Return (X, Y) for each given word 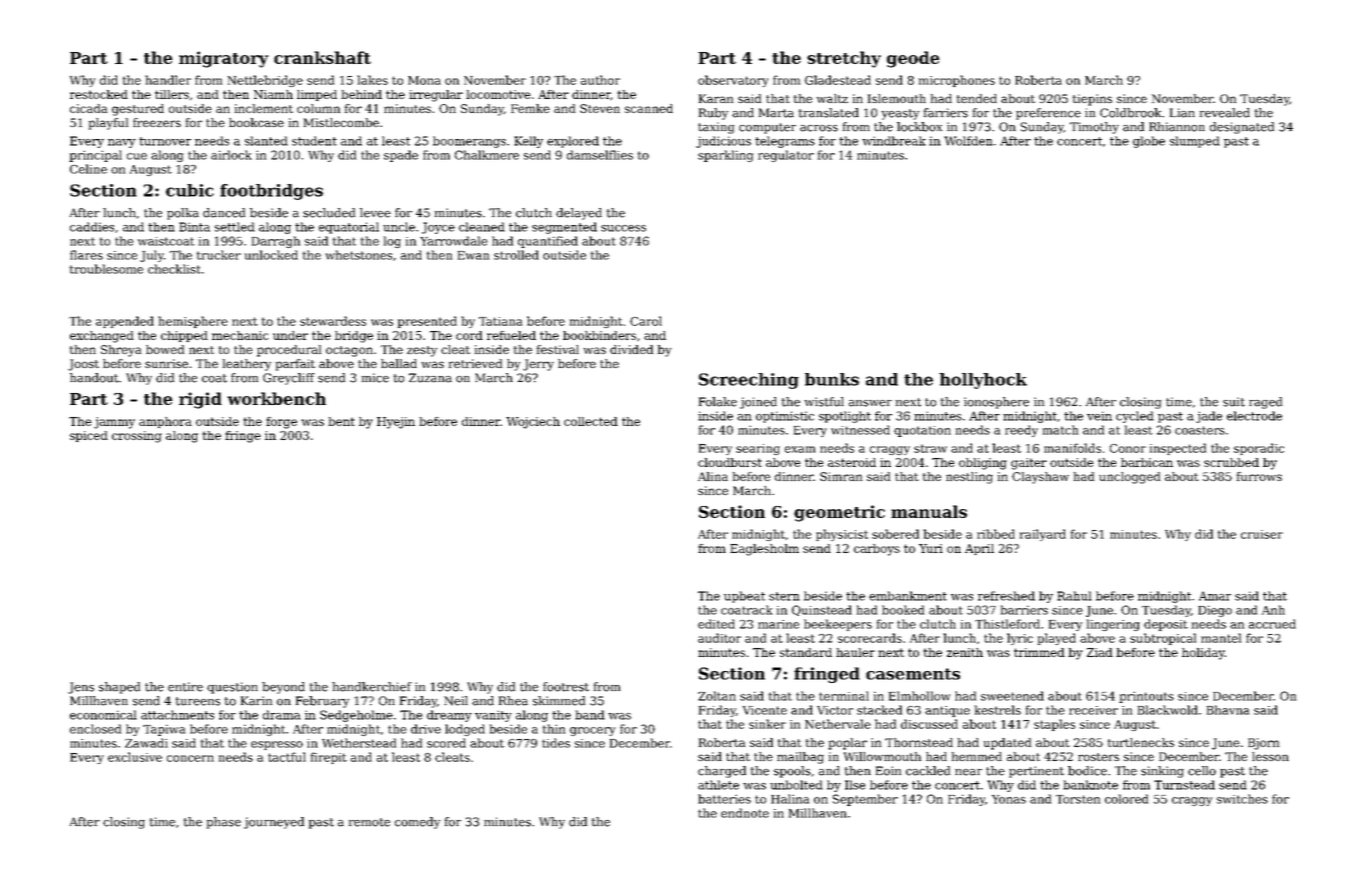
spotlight (845, 417)
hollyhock (983, 381)
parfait (295, 365)
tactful (287, 757)
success (623, 228)
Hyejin (396, 423)
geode (913, 59)
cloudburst (730, 462)
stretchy (844, 59)
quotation (922, 431)
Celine (88, 169)
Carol (646, 321)
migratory (224, 59)
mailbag (800, 758)
